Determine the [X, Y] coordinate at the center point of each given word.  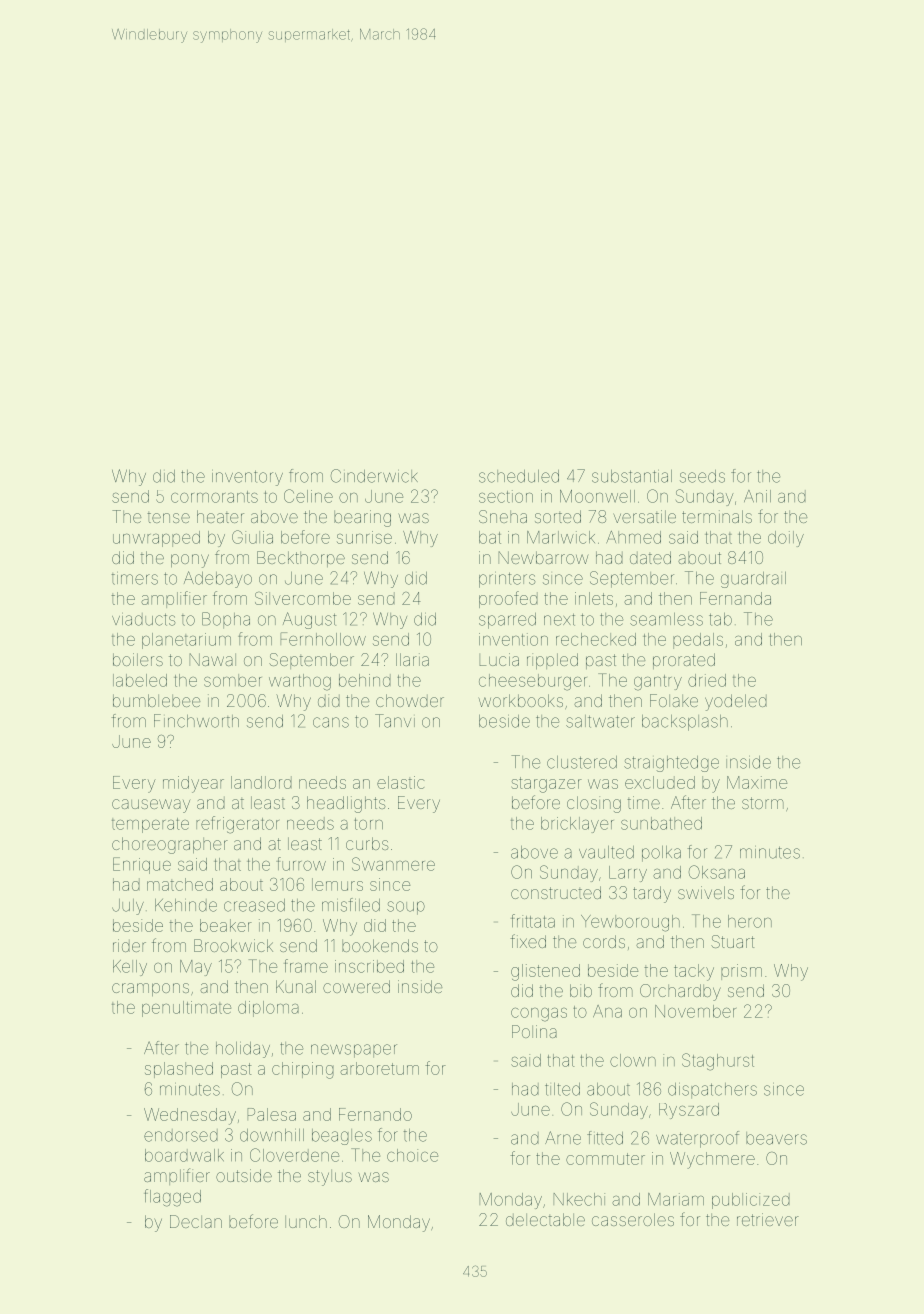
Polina [534, 1031]
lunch [306, 1221]
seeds [702, 476]
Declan [196, 1221]
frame [306, 966]
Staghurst [718, 1062]
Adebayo [218, 579]
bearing [362, 518]
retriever [768, 1219]
